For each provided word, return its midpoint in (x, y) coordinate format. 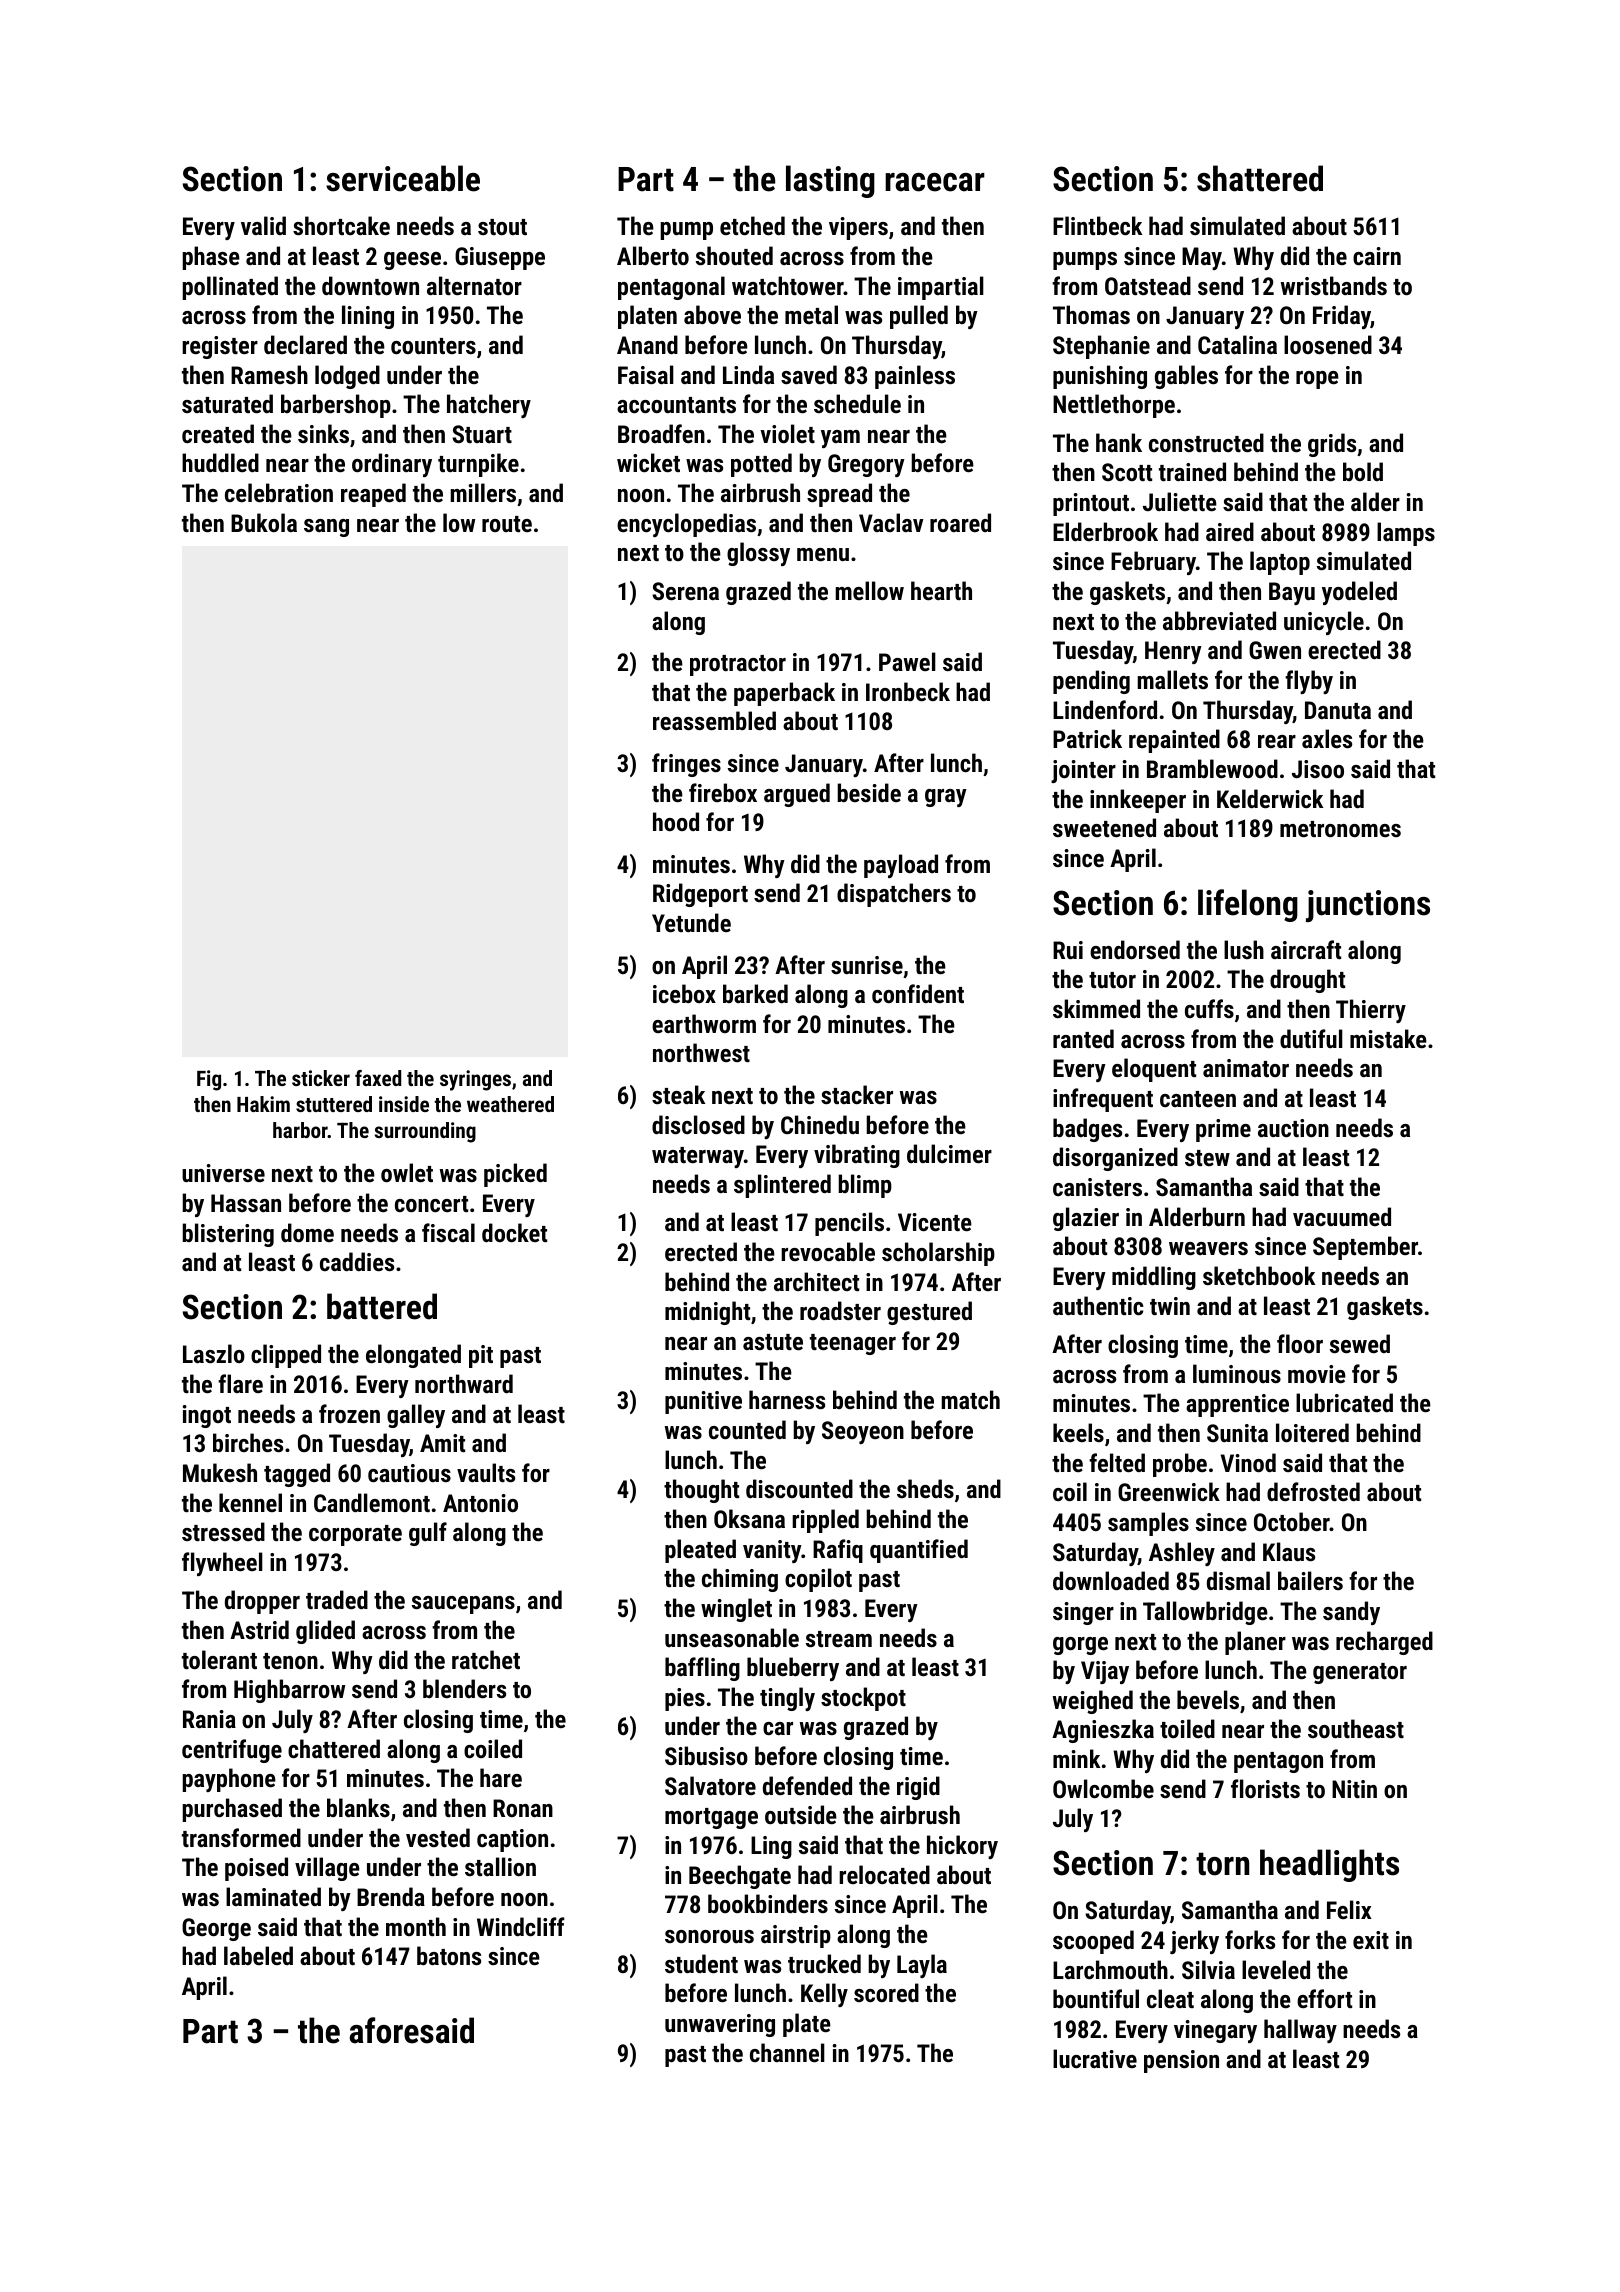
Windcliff (521, 1926)
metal (811, 314)
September (1365, 1248)
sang (326, 528)
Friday (1342, 317)
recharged (1384, 1643)
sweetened (1104, 827)
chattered (334, 1748)
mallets (1172, 679)
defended (807, 1785)
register (220, 347)
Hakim (263, 1104)
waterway (698, 1157)
